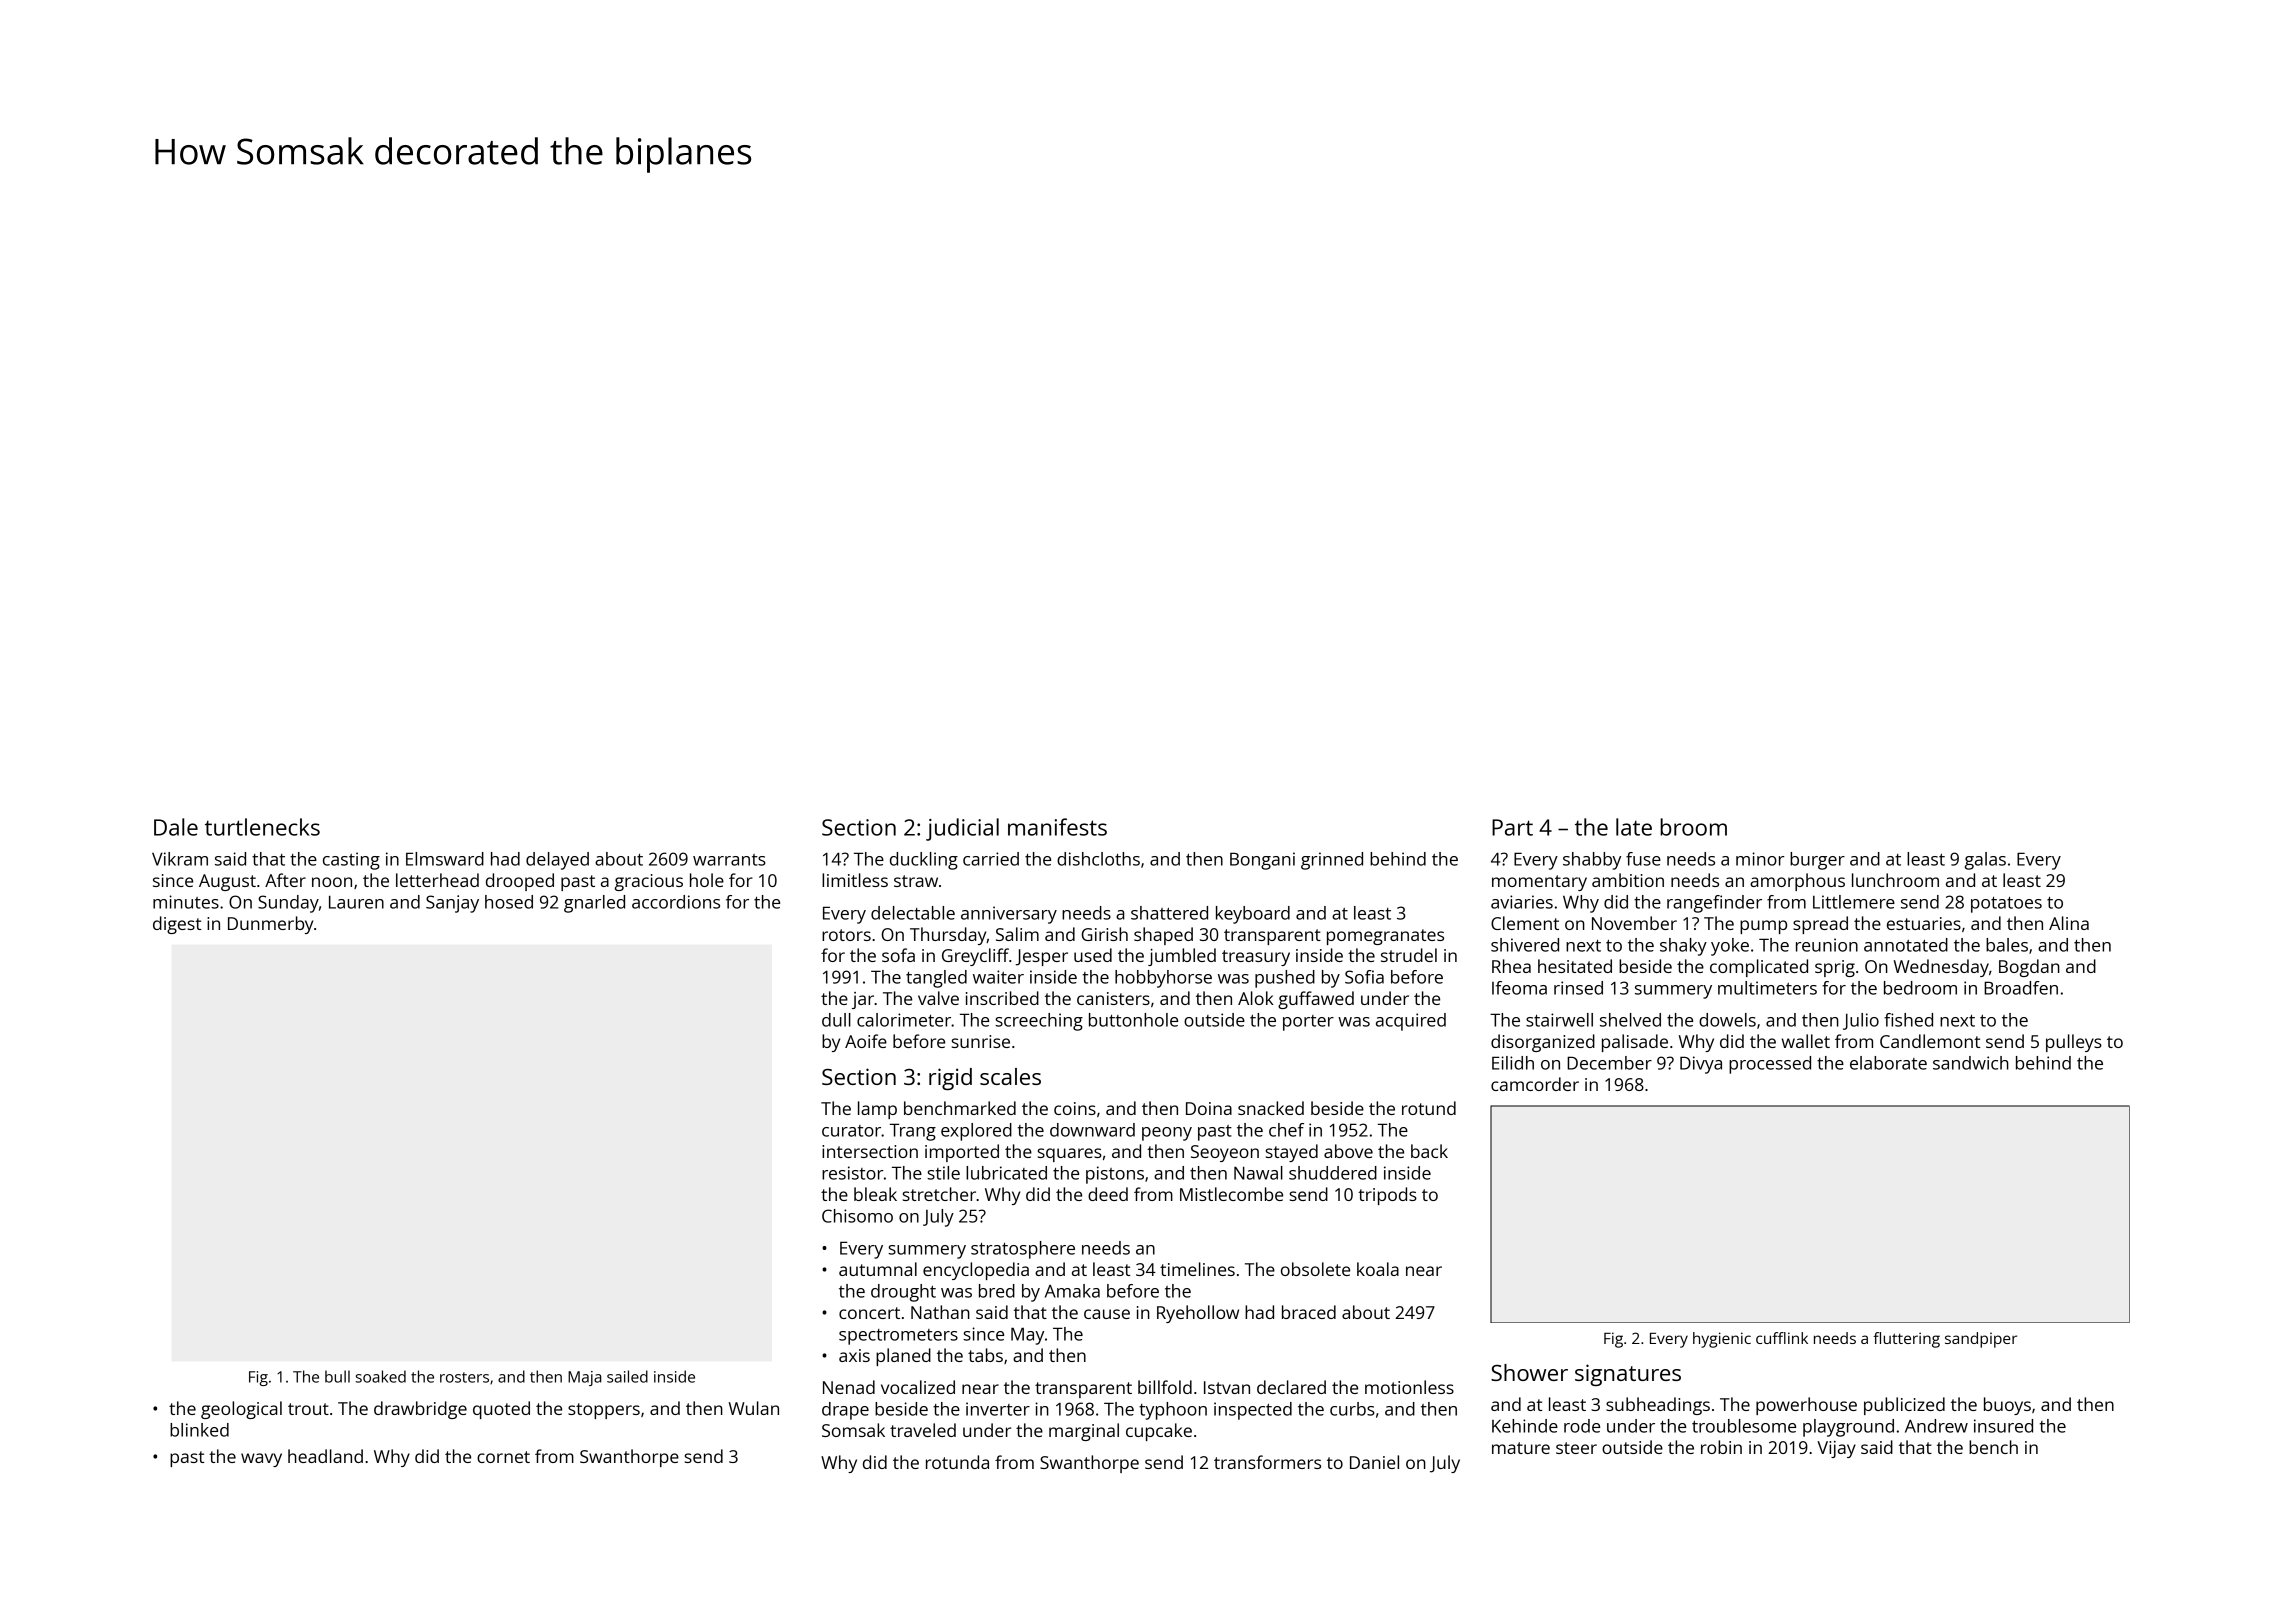 This document has width=2282, height=1614. I want to click on rosters, so click(464, 1377).
